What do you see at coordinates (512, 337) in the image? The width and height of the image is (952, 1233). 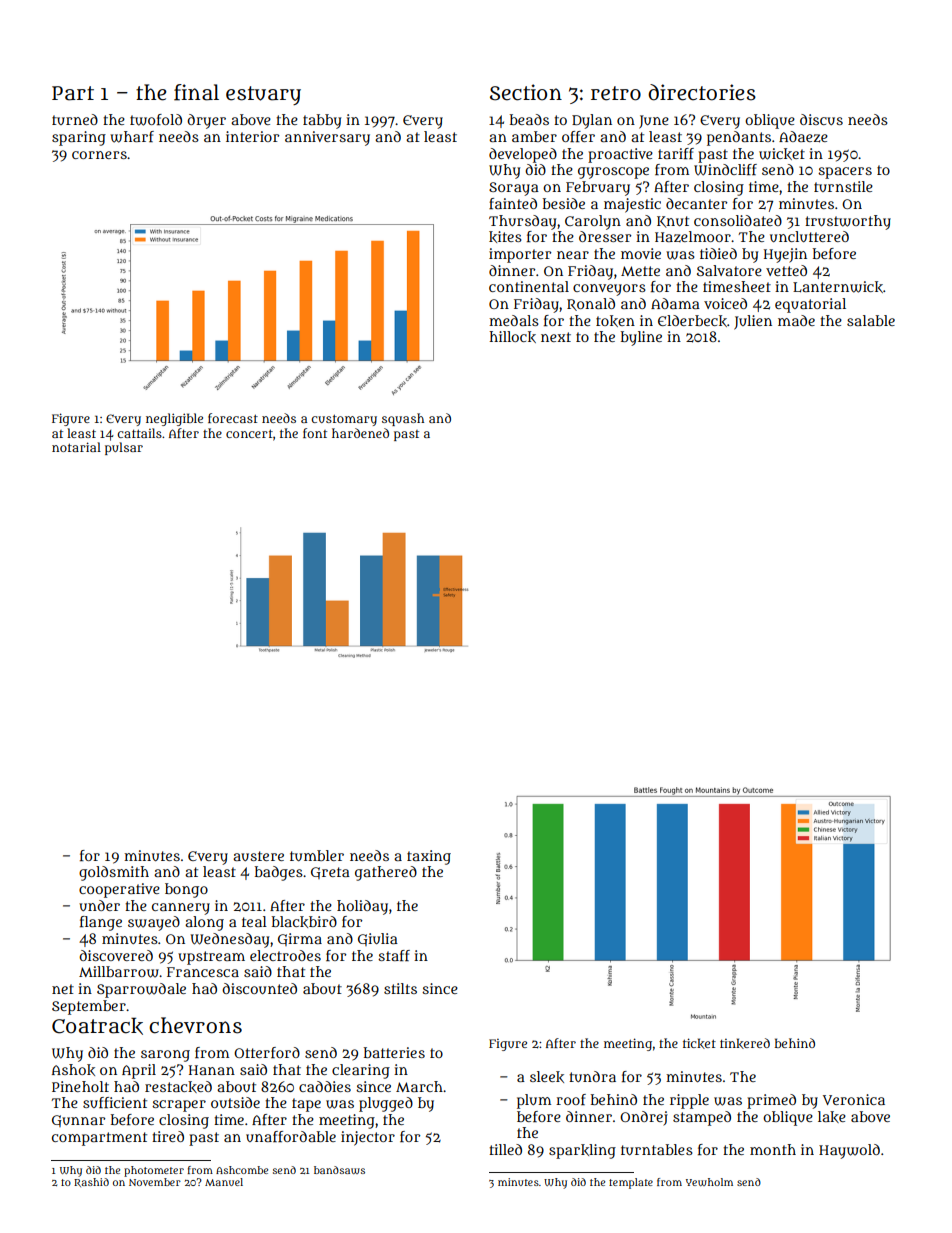 I see `hillock` at bounding box center [512, 337].
